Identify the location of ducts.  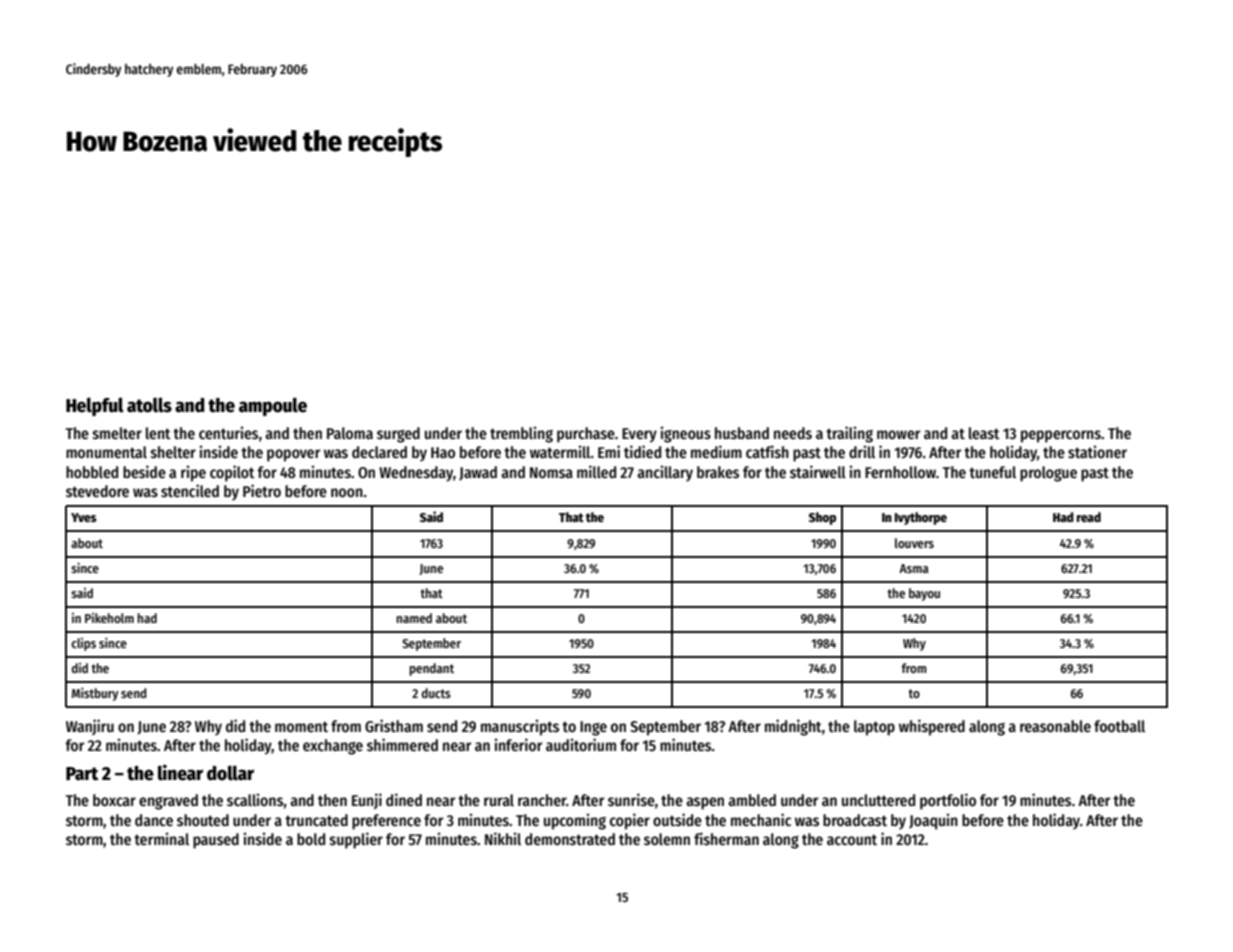
(436, 693).
